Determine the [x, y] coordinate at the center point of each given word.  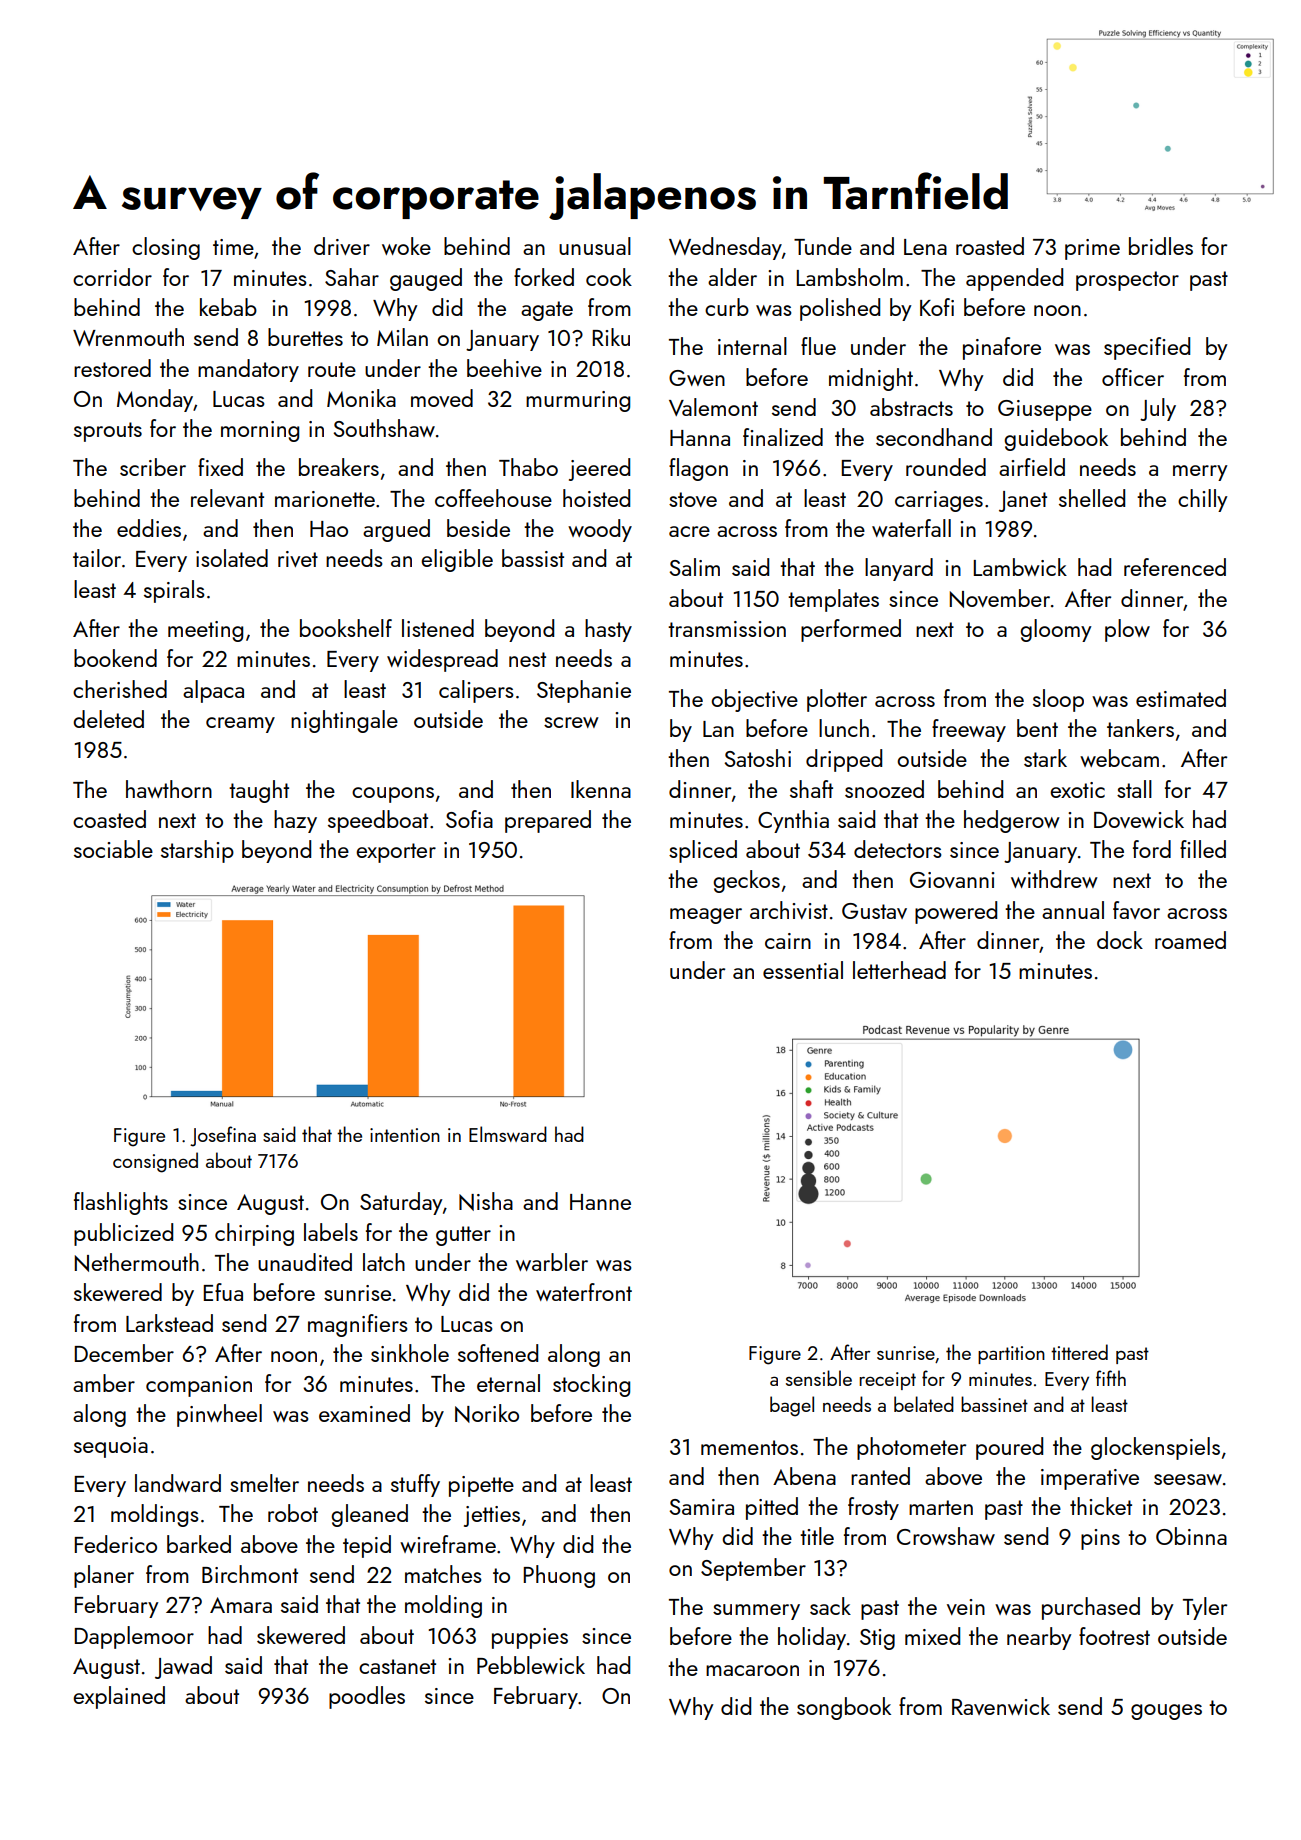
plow [1127, 630]
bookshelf [346, 628]
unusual [595, 246]
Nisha [486, 1201]
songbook [844, 1708]
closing [166, 248]
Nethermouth [137, 1262]
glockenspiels [1155, 1448]
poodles [367, 1697]
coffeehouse [493, 498]
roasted [990, 246]
